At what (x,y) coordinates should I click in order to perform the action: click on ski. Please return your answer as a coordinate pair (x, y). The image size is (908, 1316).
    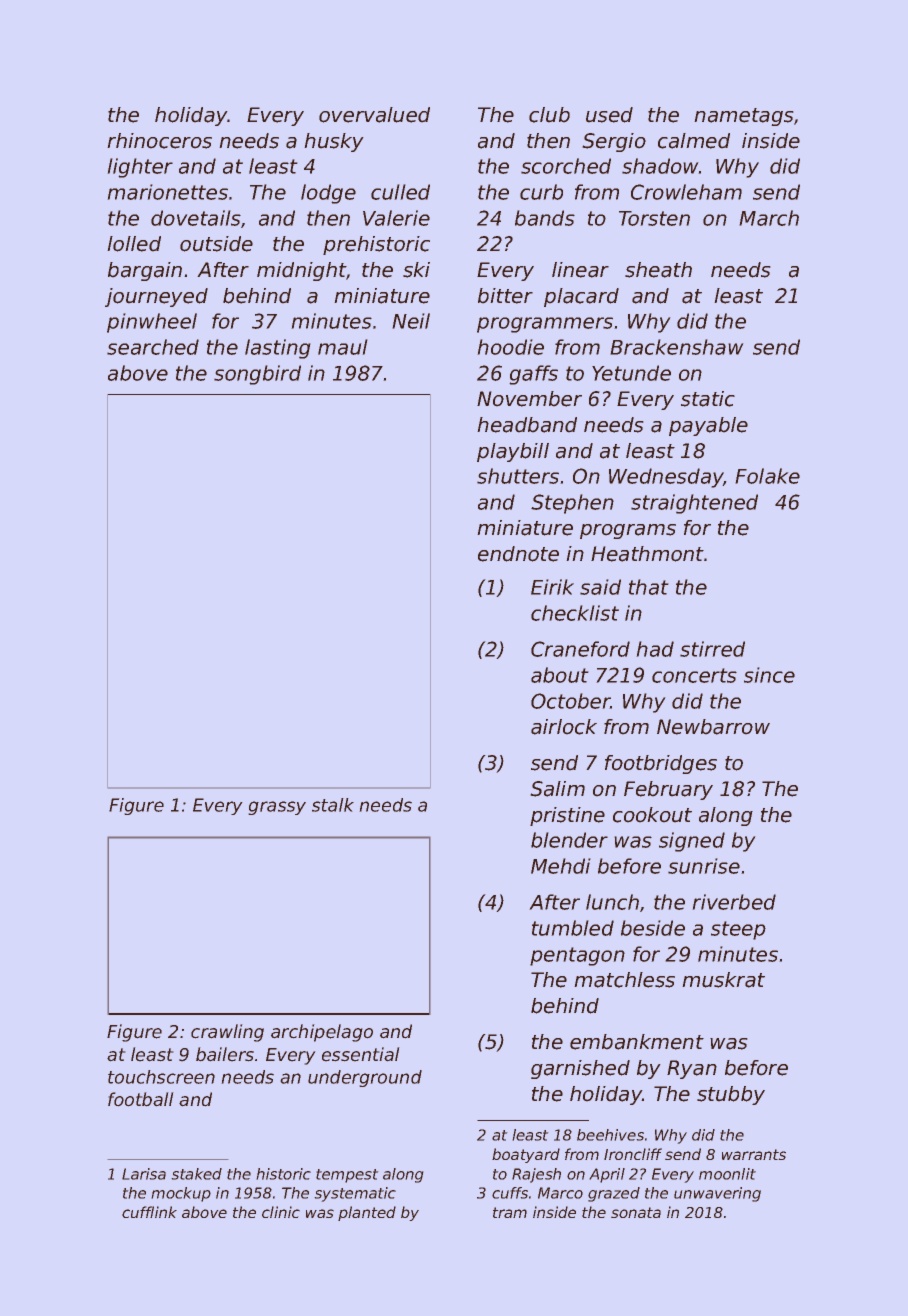
    Looking at the image, I should click on (416, 270).
